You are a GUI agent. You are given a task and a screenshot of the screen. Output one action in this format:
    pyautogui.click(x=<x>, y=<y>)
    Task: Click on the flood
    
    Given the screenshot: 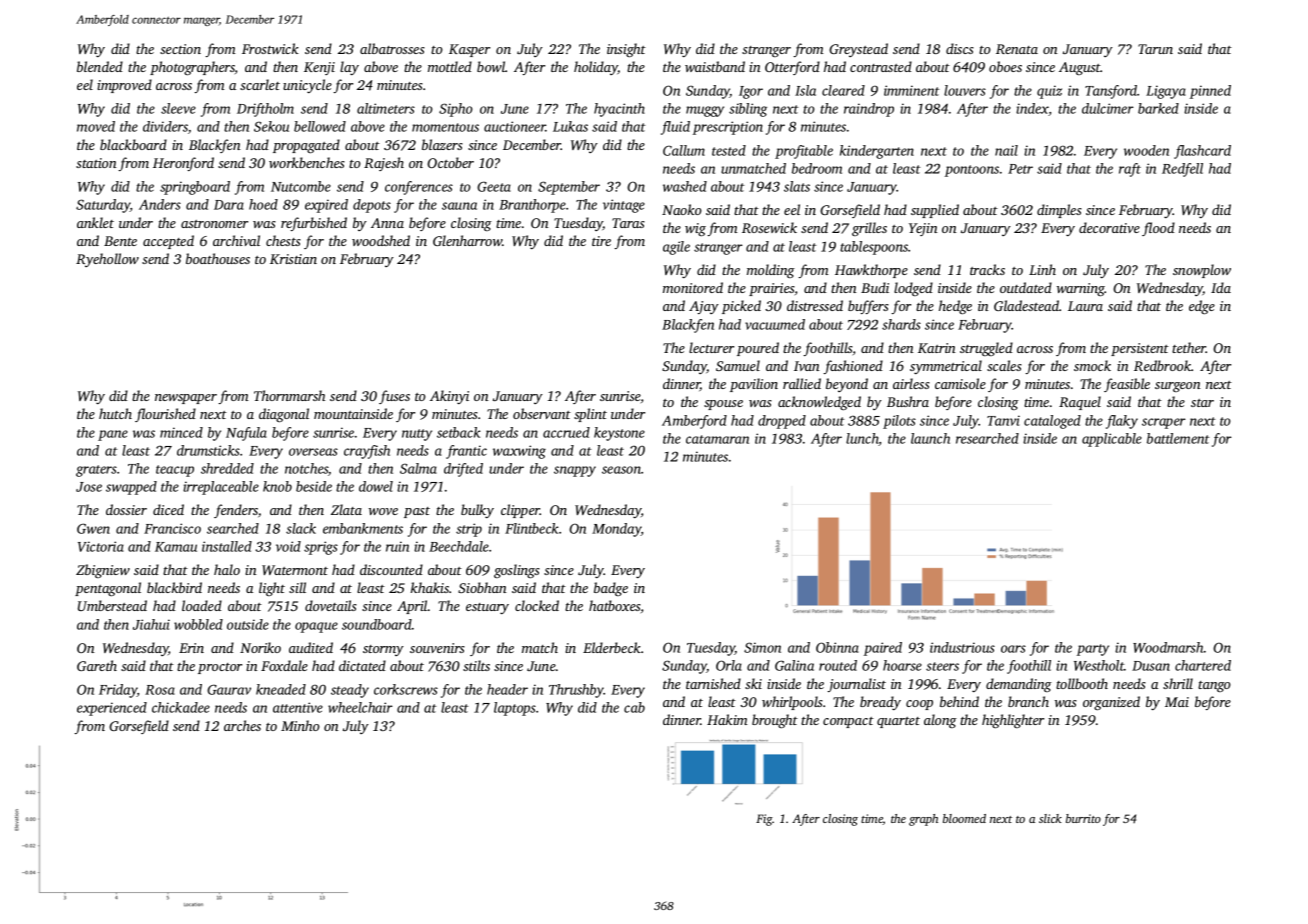 What is the action you would take?
    pyautogui.click(x=1158, y=229)
